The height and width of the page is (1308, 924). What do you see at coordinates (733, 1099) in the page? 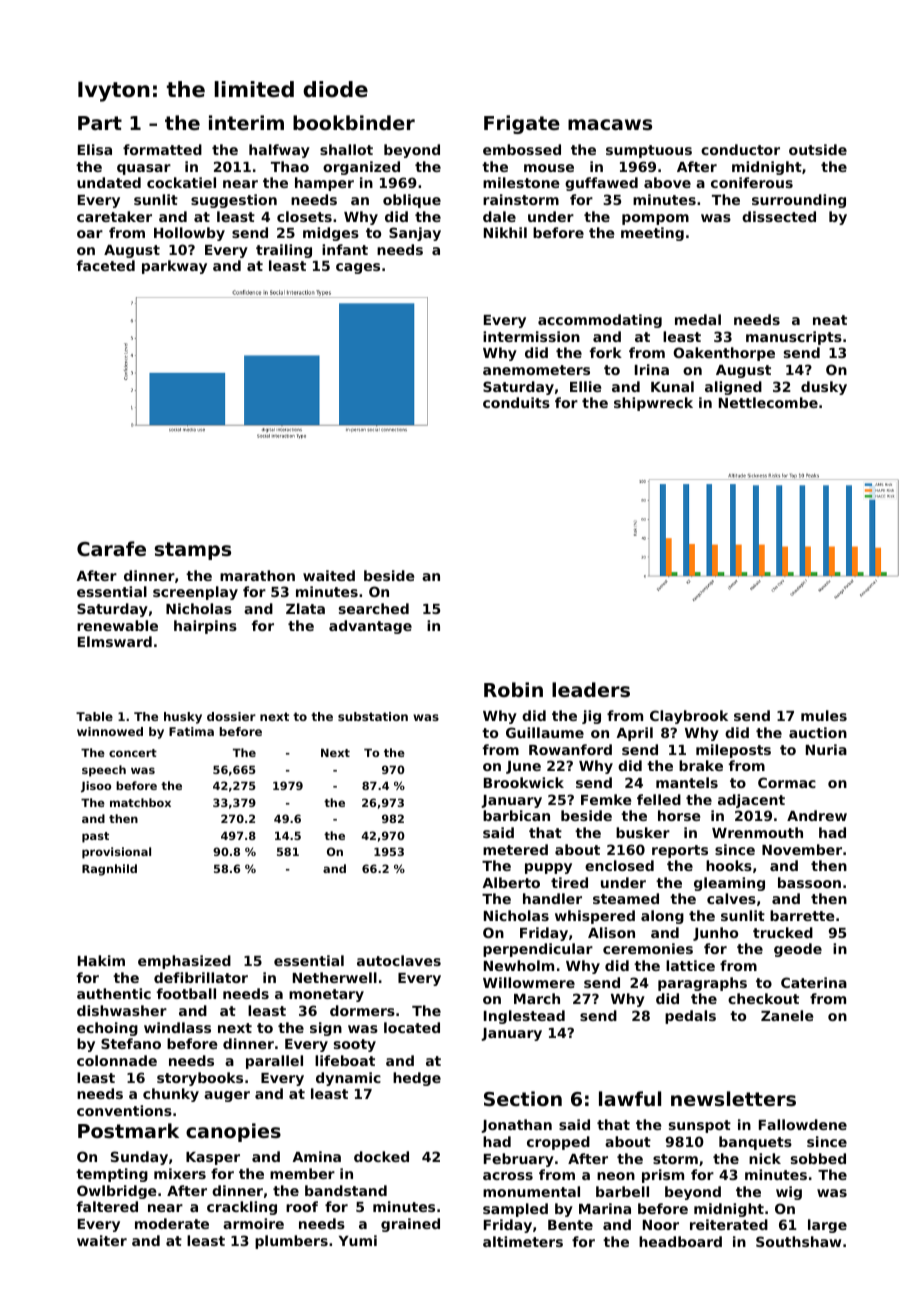
I see `newsletters` at bounding box center [733, 1099].
